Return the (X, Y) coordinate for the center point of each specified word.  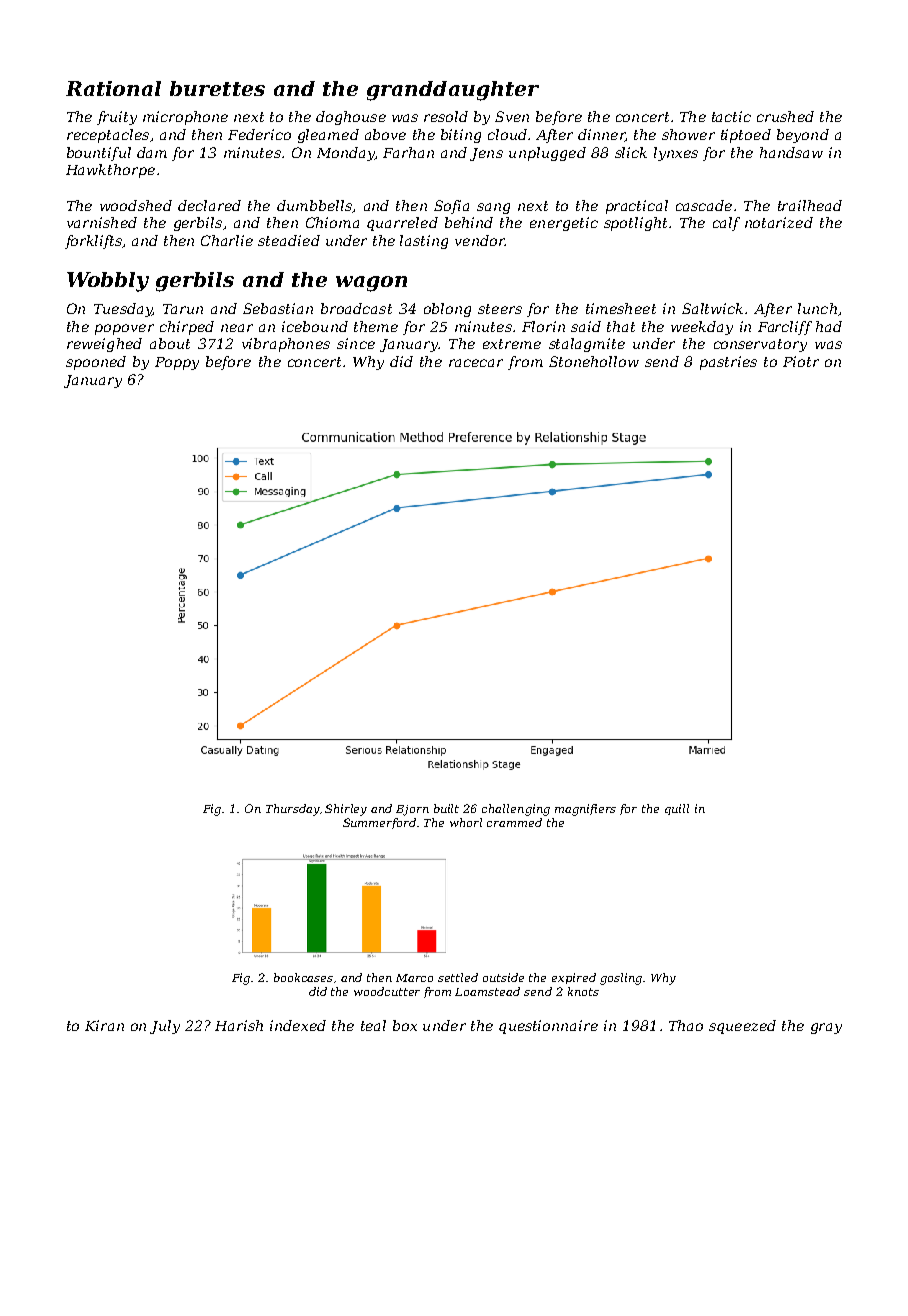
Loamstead (487, 991)
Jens (486, 154)
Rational (113, 88)
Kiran (104, 1025)
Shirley (346, 810)
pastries (728, 363)
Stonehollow (594, 361)
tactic (731, 116)
